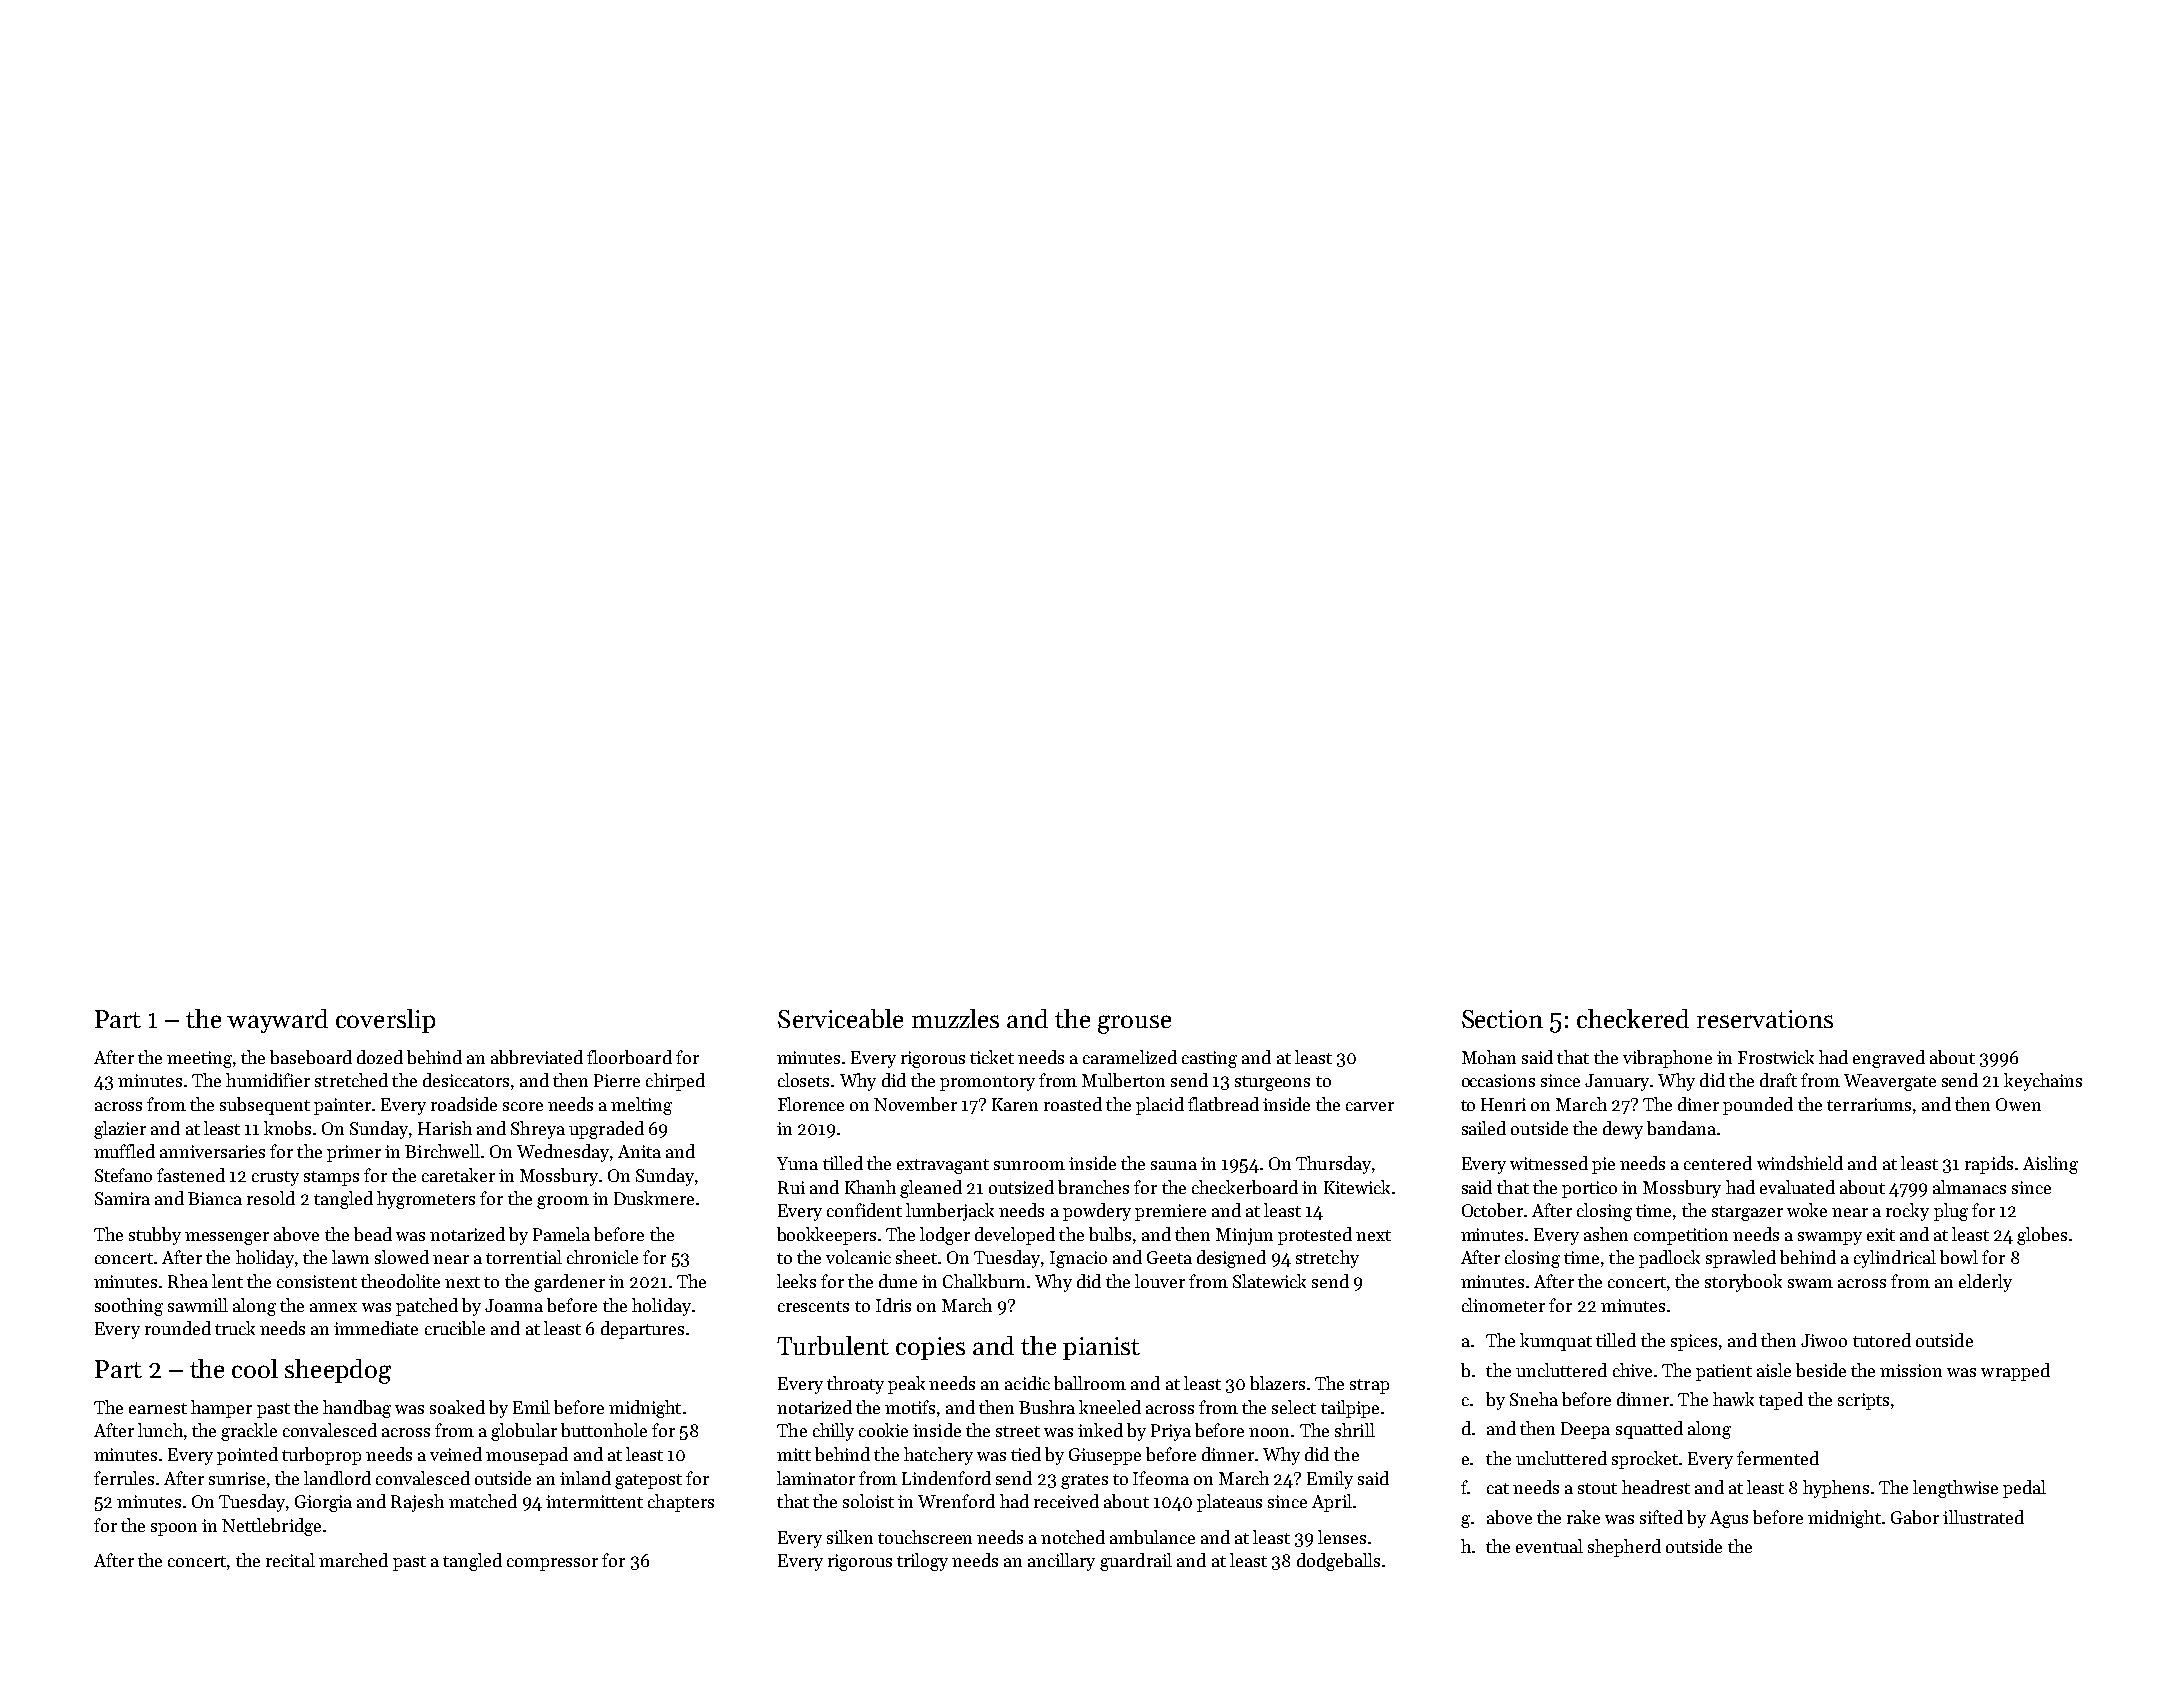 This page has height=1683, width=2178. What do you see at coordinates (385, 1021) in the page?
I see `coverslip` at bounding box center [385, 1021].
